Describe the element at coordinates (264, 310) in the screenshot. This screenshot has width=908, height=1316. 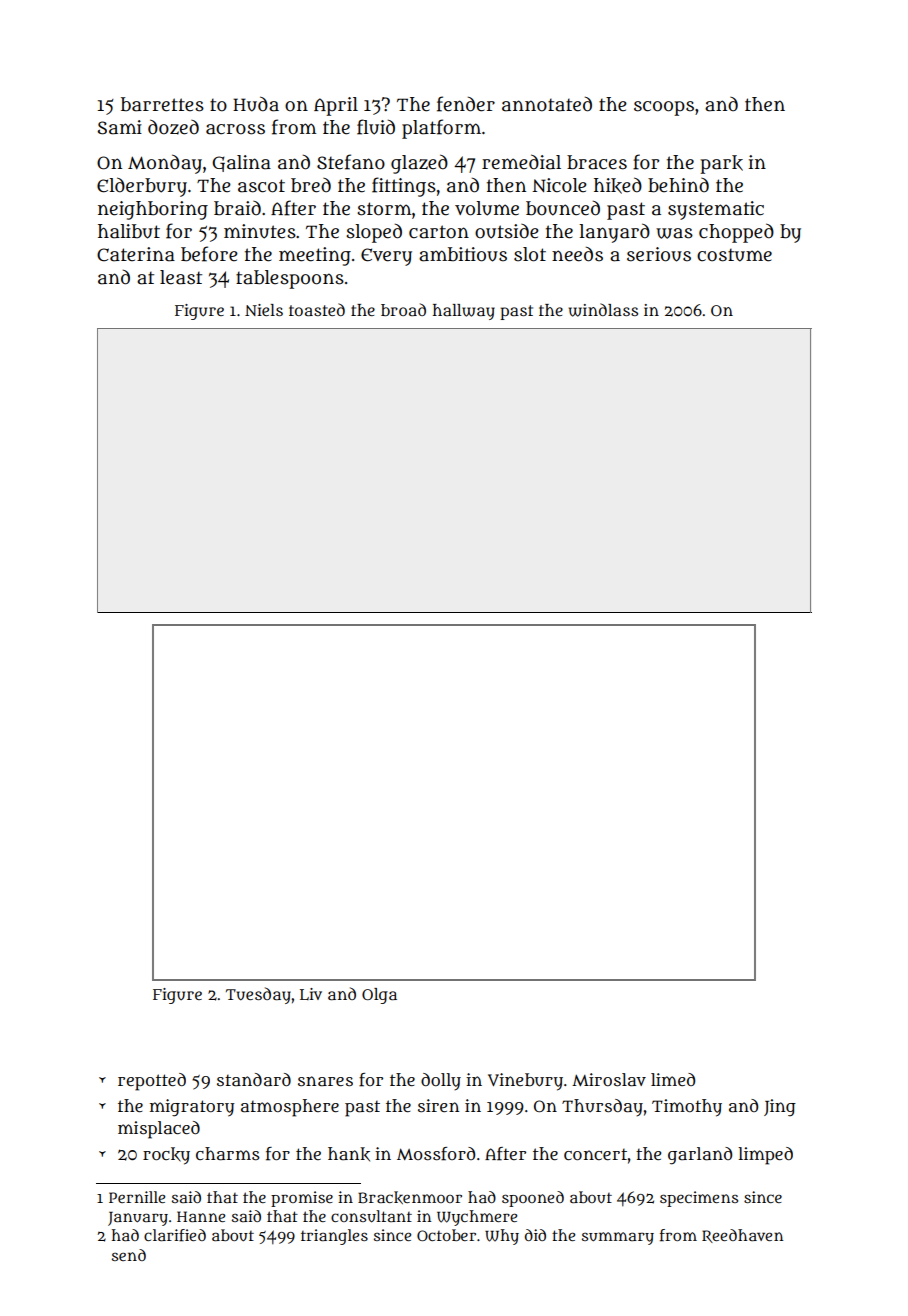
I see `Niels` at that location.
